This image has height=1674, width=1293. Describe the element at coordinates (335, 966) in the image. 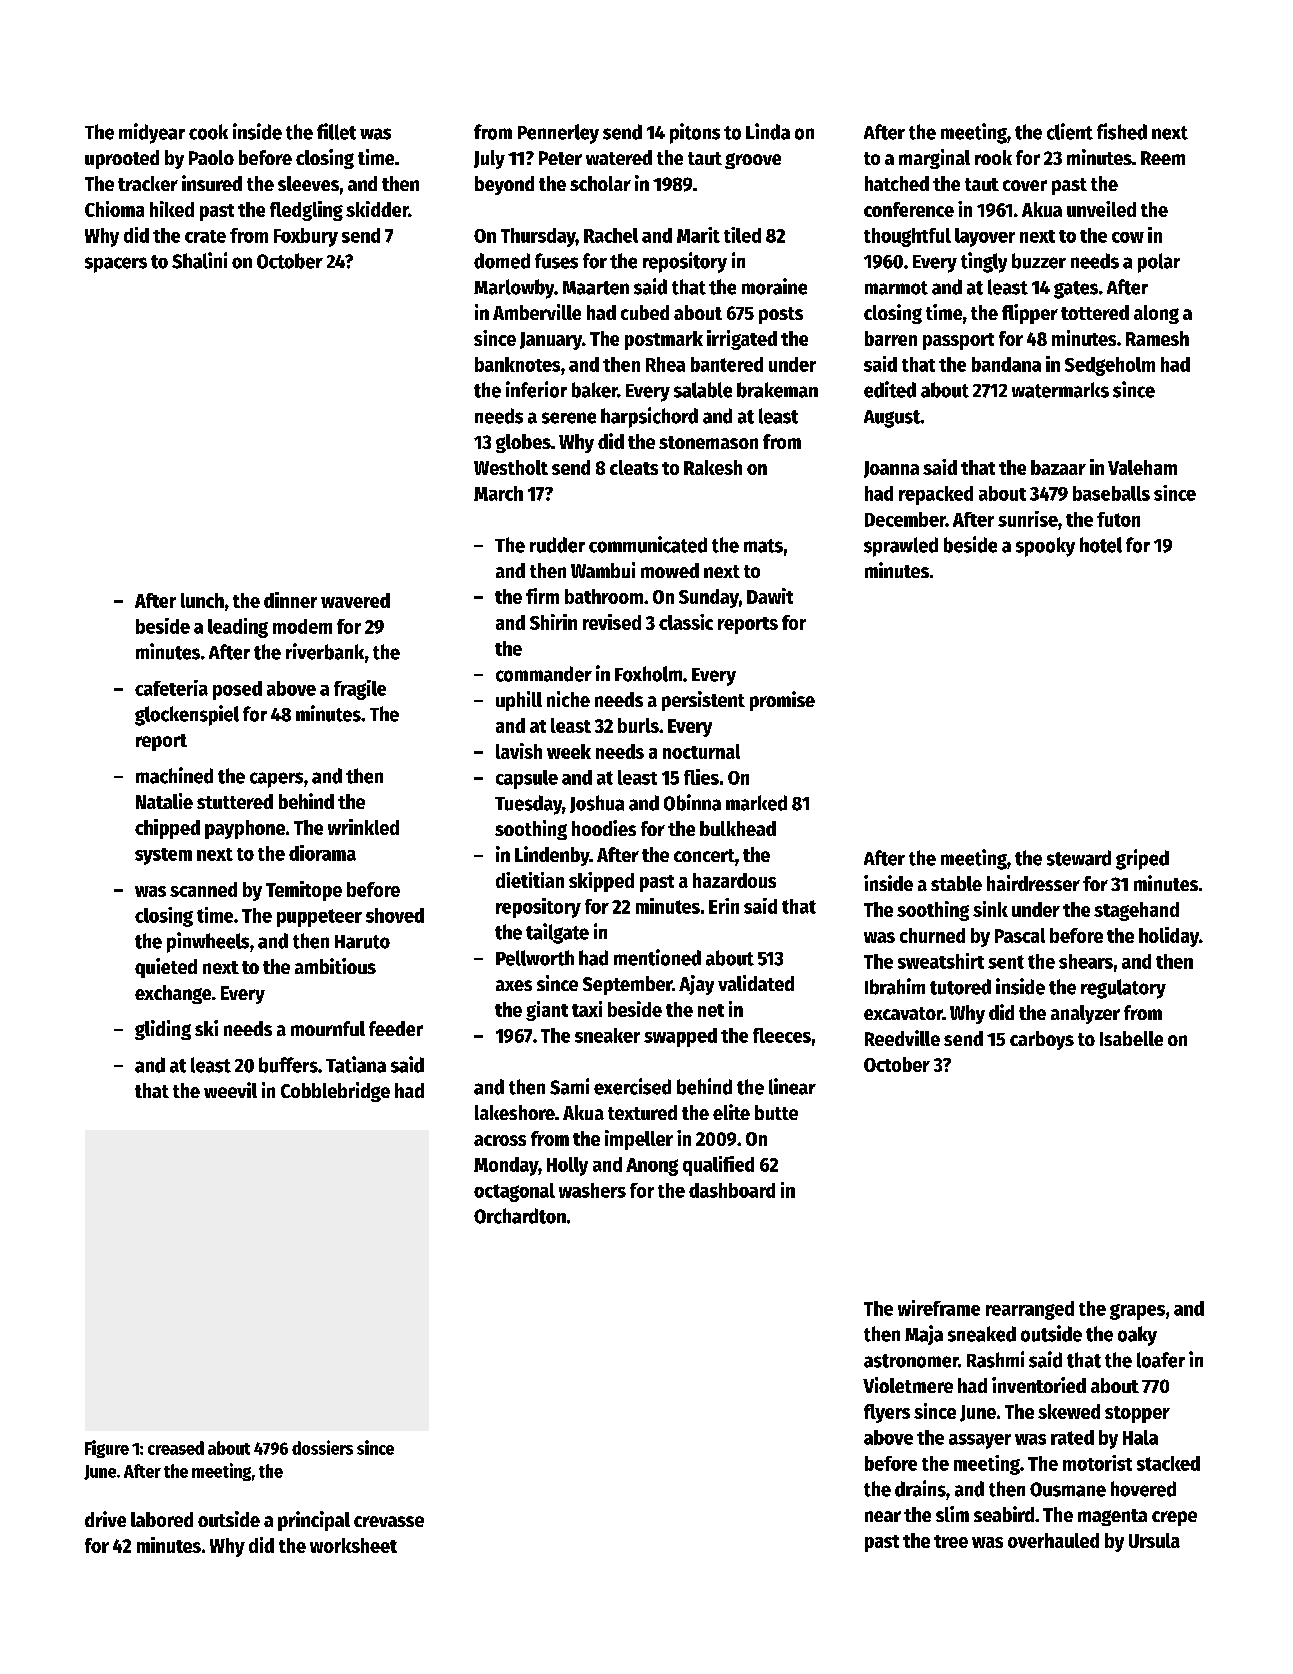

I see `ambitious` at that location.
